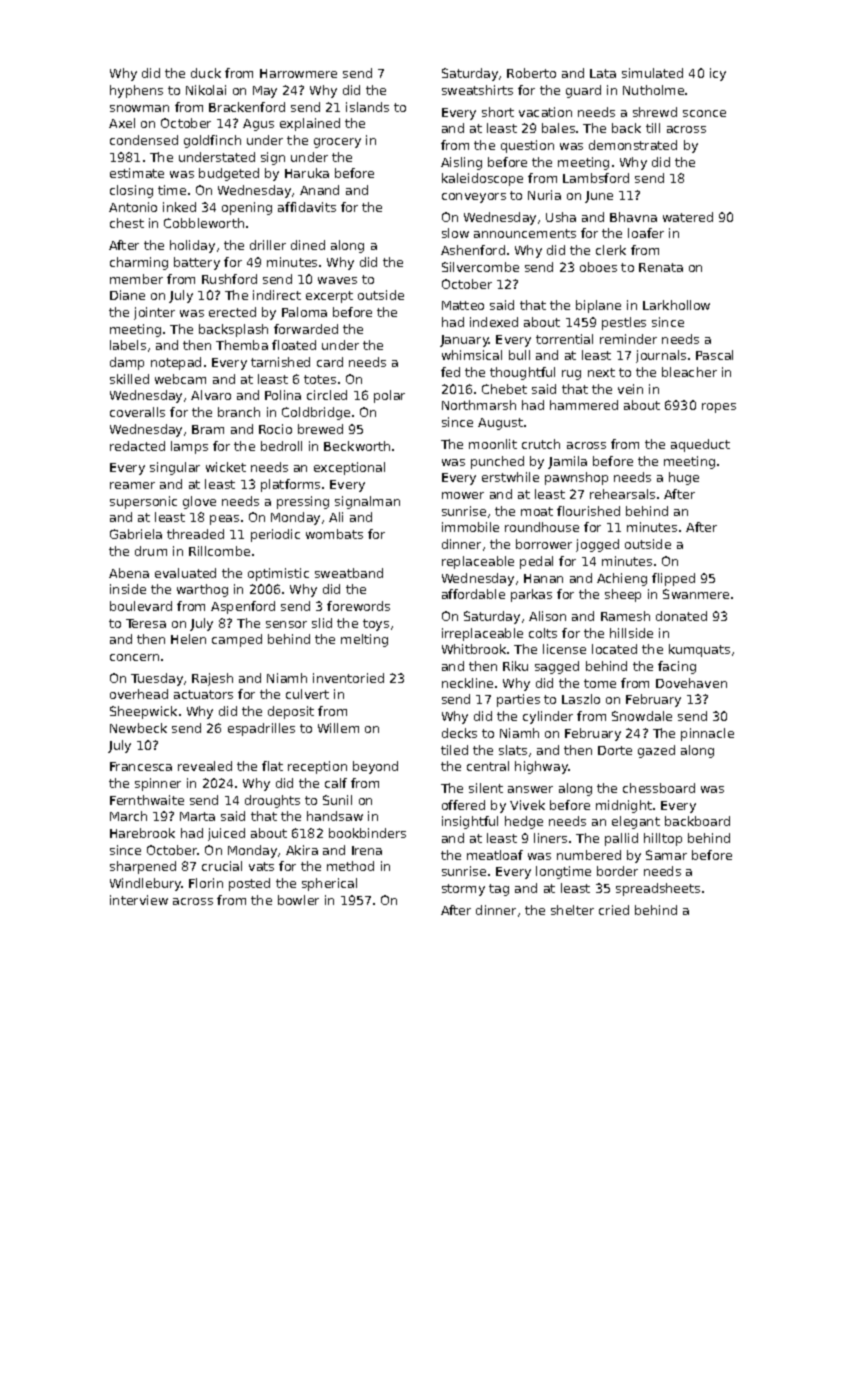  What do you see at coordinates (136, 534) in the screenshot?
I see `Gabriela` at bounding box center [136, 534].
